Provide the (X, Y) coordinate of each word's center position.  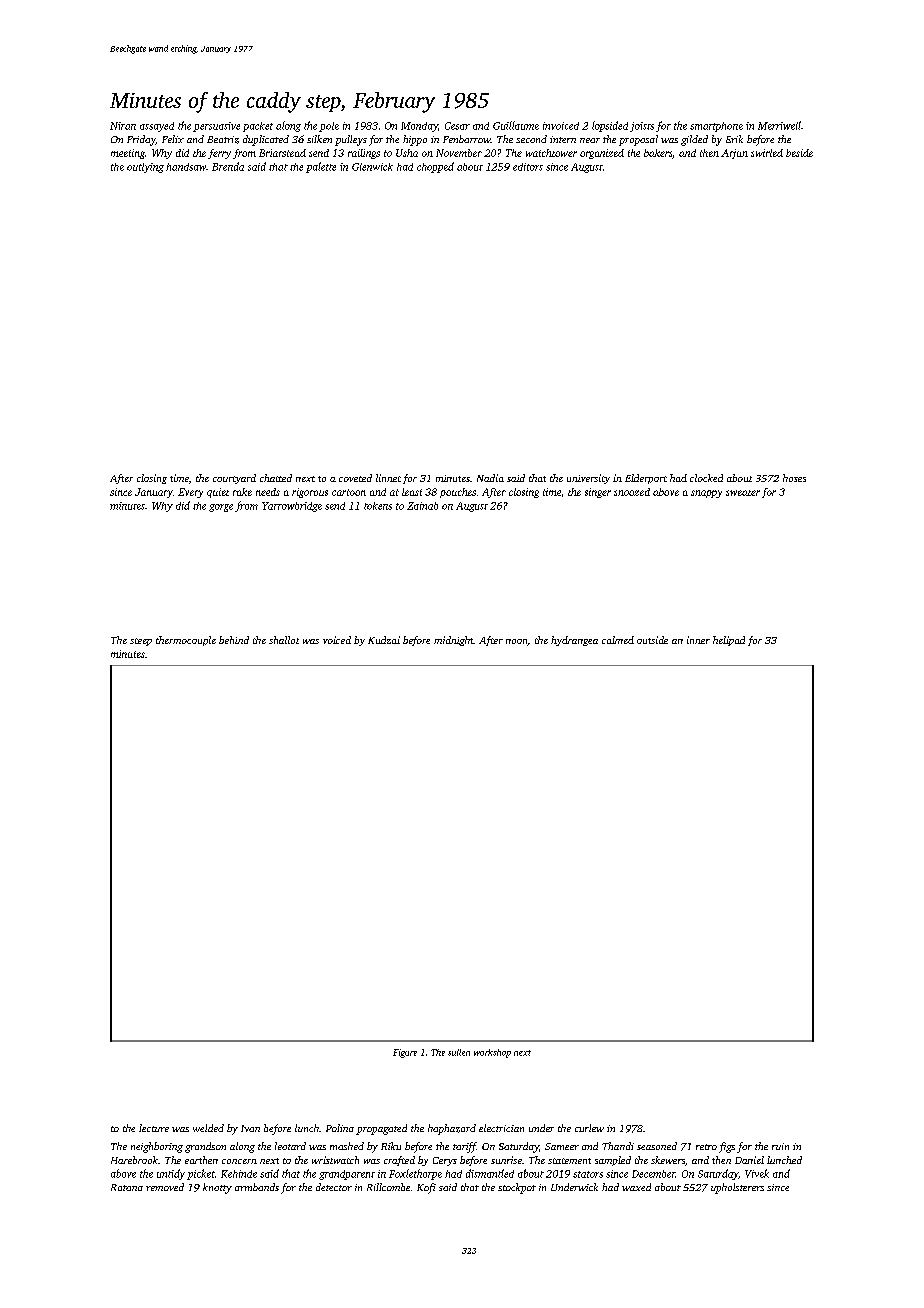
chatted (276, 478)
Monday (419, 127)
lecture (154, 1128)
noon (517, 642)
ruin (780, 1146)
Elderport (646, 479)
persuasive (216, 127)
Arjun (734, 154)
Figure (405, 1053)
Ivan (250, 1128)
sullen (459, 1052)
